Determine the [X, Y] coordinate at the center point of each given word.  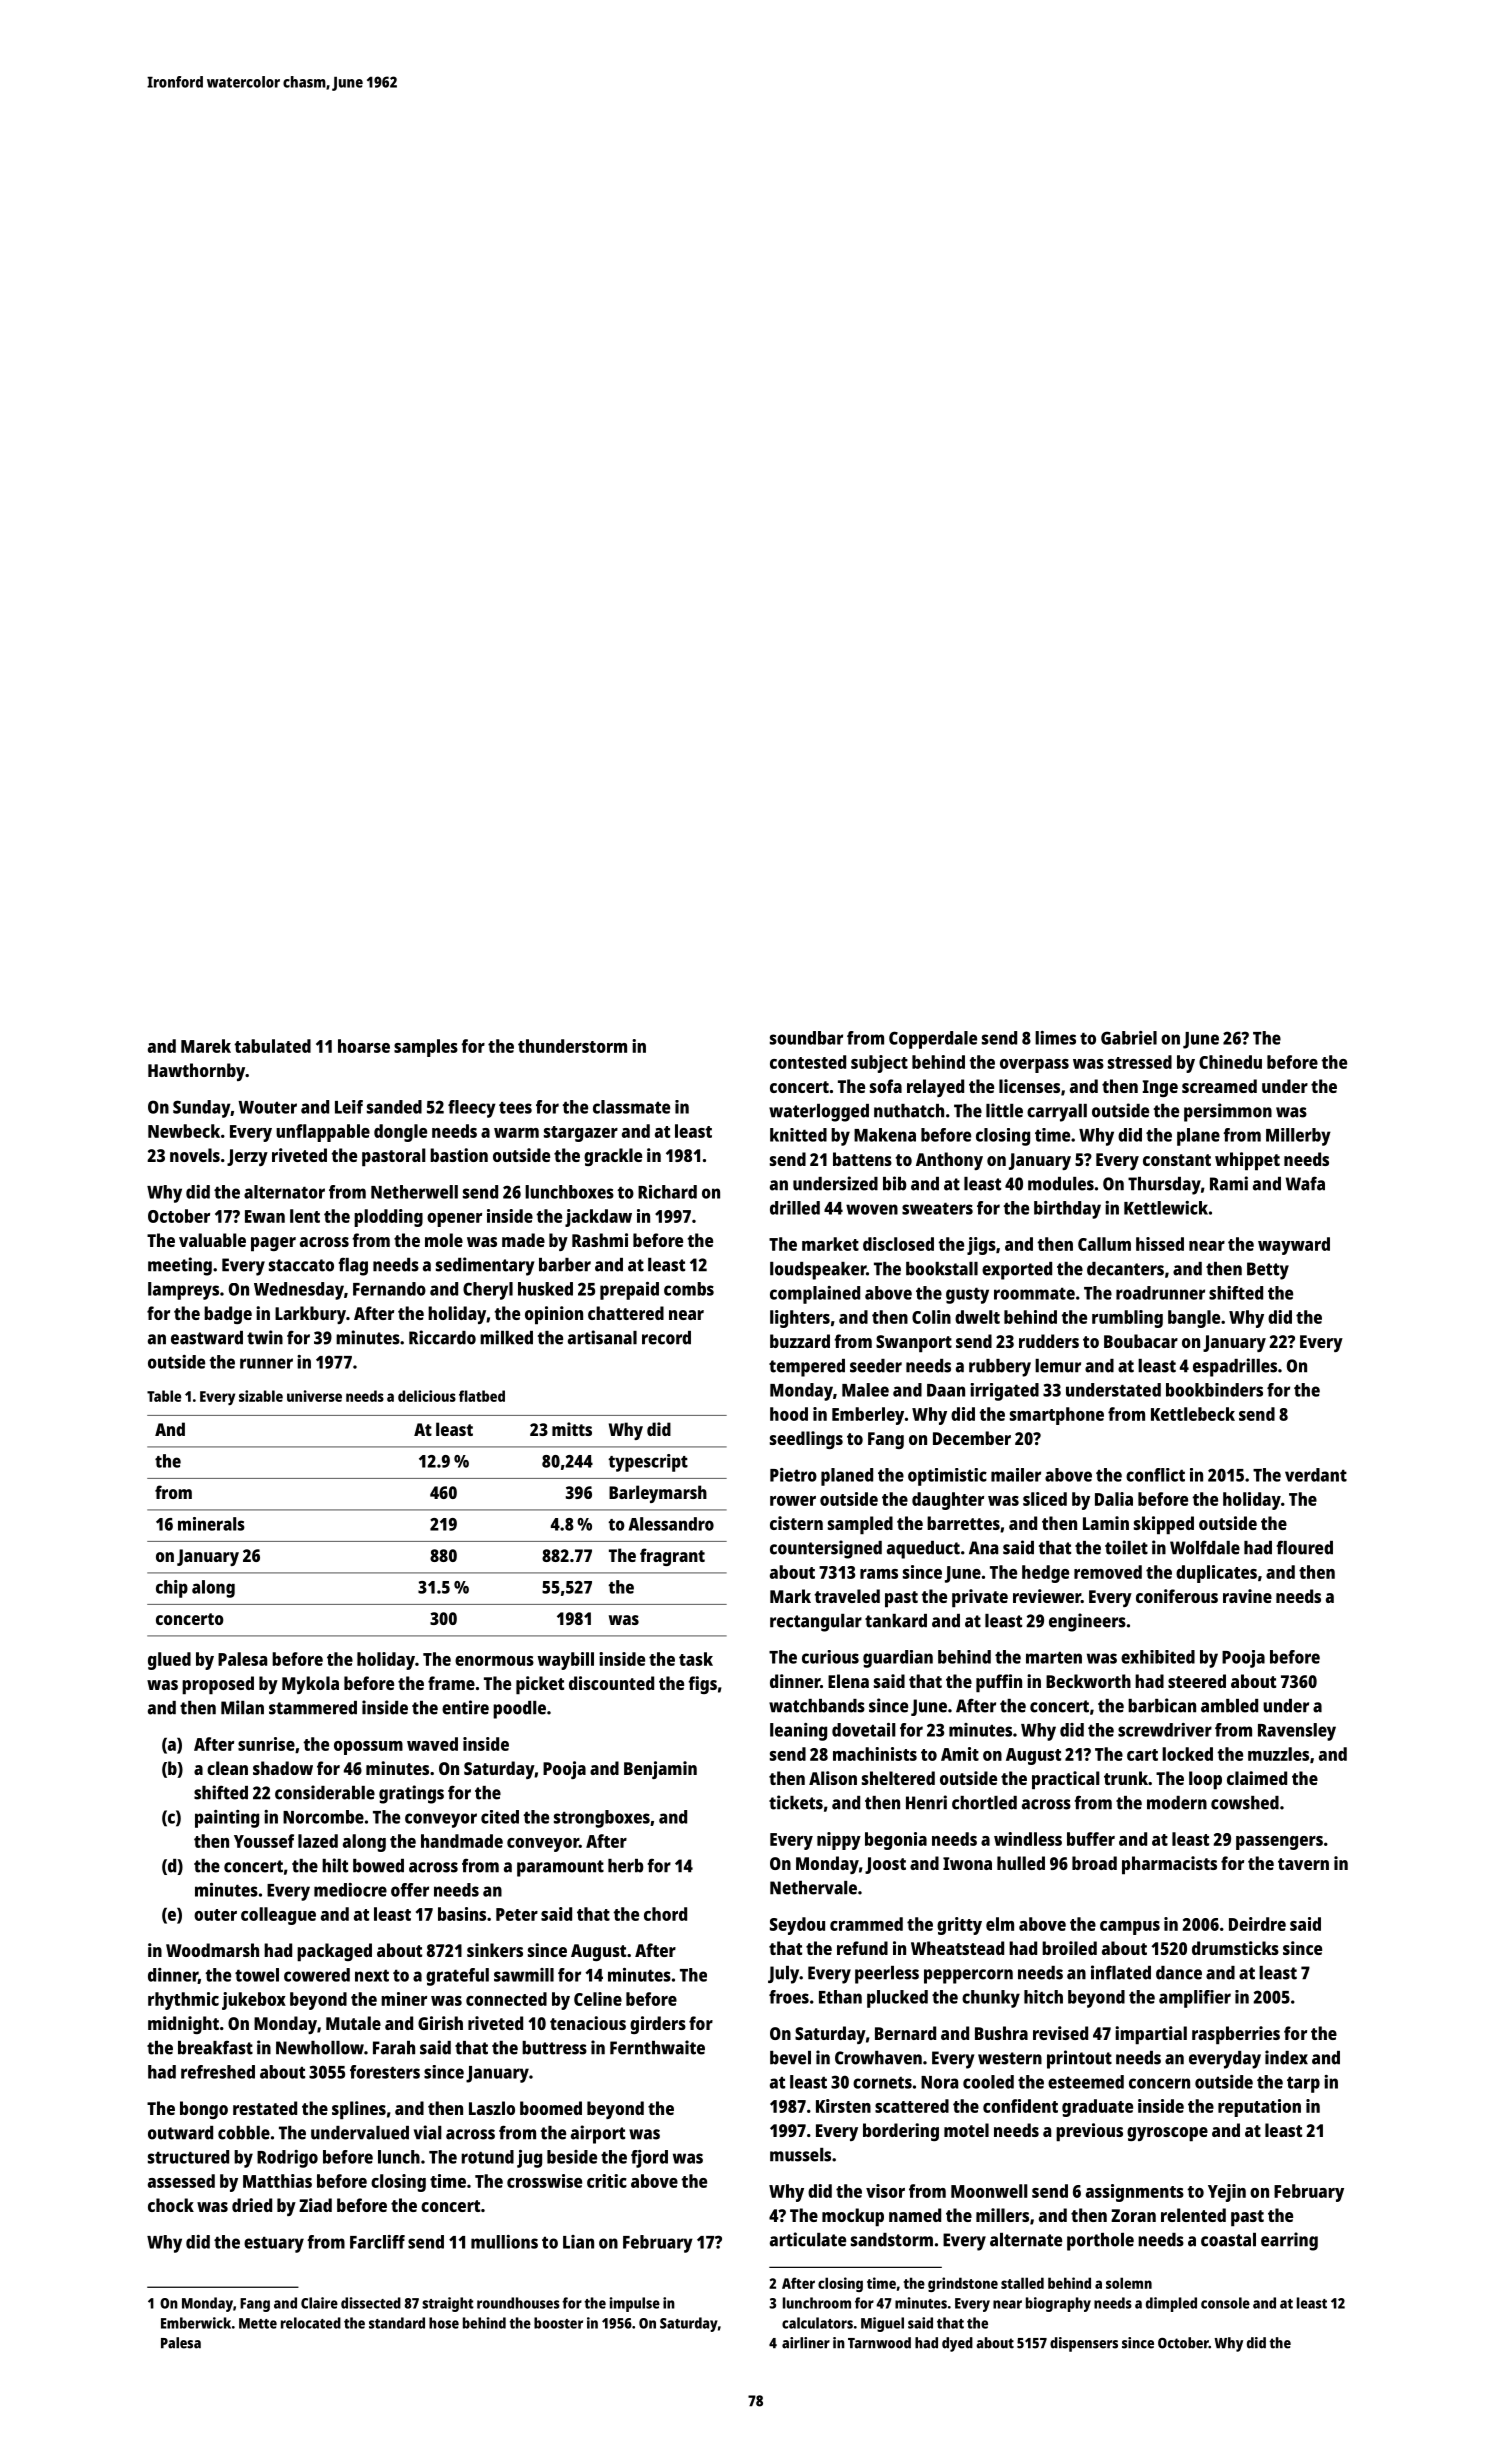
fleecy [472, 1109]
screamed [1219, 1086]
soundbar [806, 1038]
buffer [1091, 1839]
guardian [898, 1659]
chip [172, 1589]
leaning [798, 1732]
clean [227, 1768]
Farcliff [377, 2242]
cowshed [1245, 1803]
